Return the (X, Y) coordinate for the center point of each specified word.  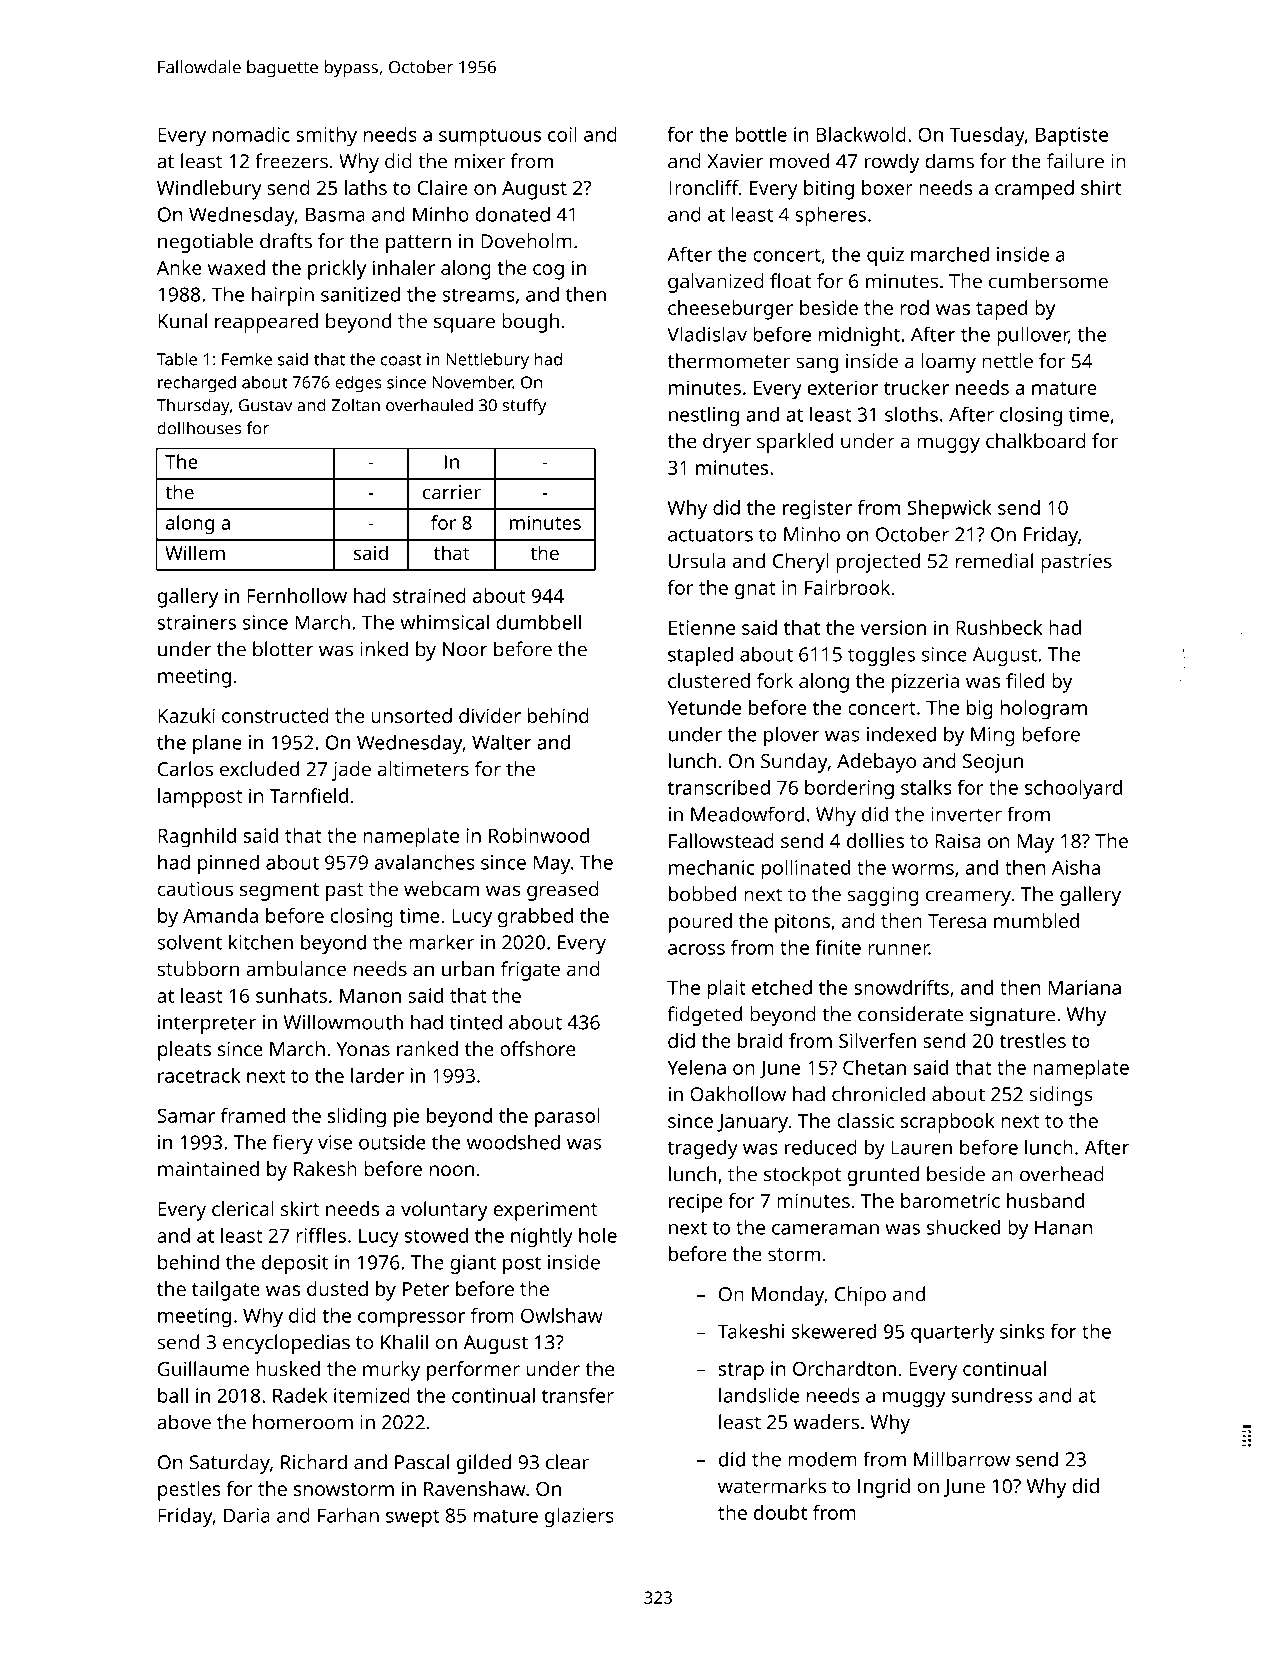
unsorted (411, 715)
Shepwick (949, 510)
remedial (994, 561)
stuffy (524, 406)
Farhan (348, 1515)
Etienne (702, 627)
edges (358, 384)
